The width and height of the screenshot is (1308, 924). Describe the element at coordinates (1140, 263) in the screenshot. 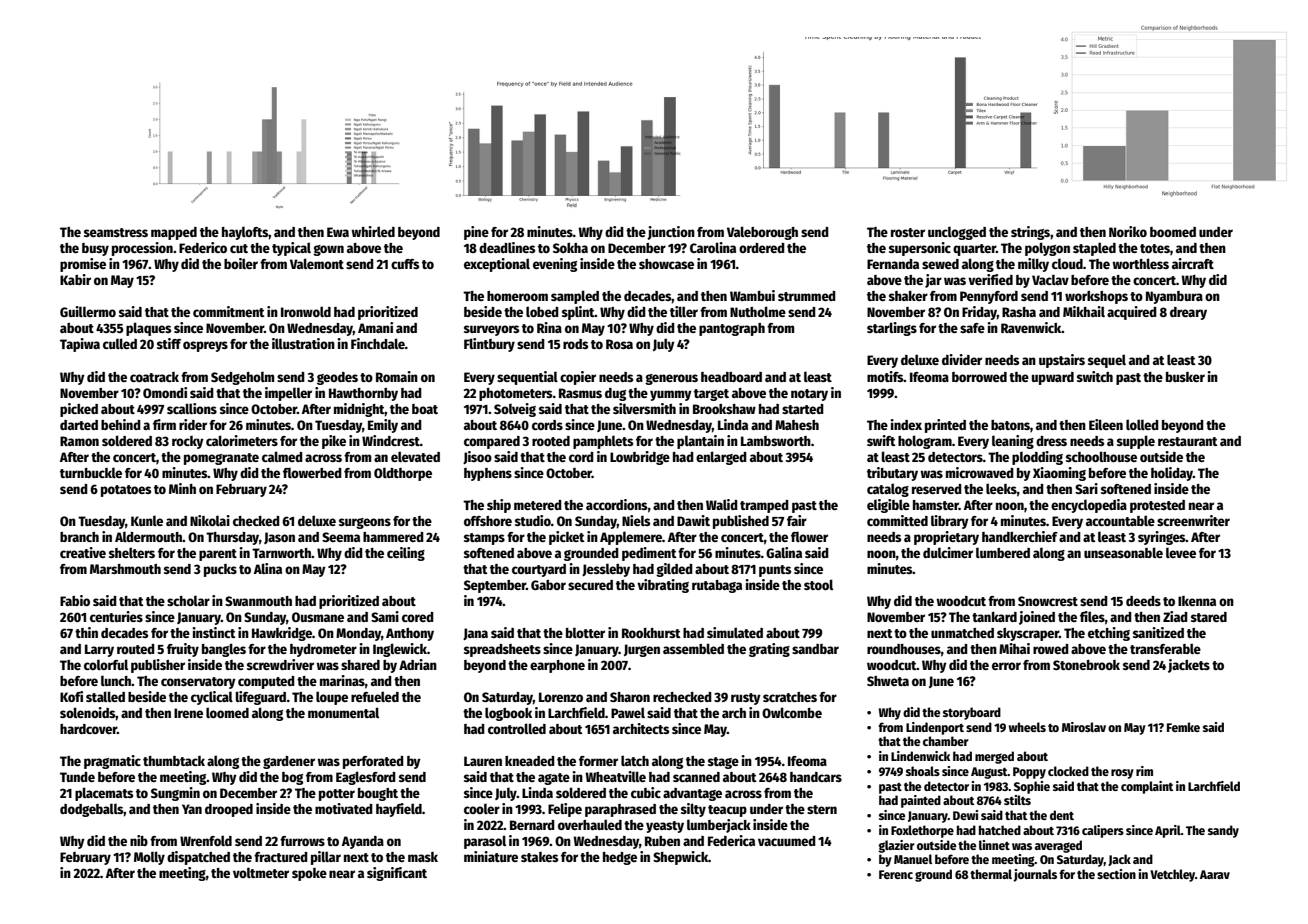

I see `worthless` at that location.
